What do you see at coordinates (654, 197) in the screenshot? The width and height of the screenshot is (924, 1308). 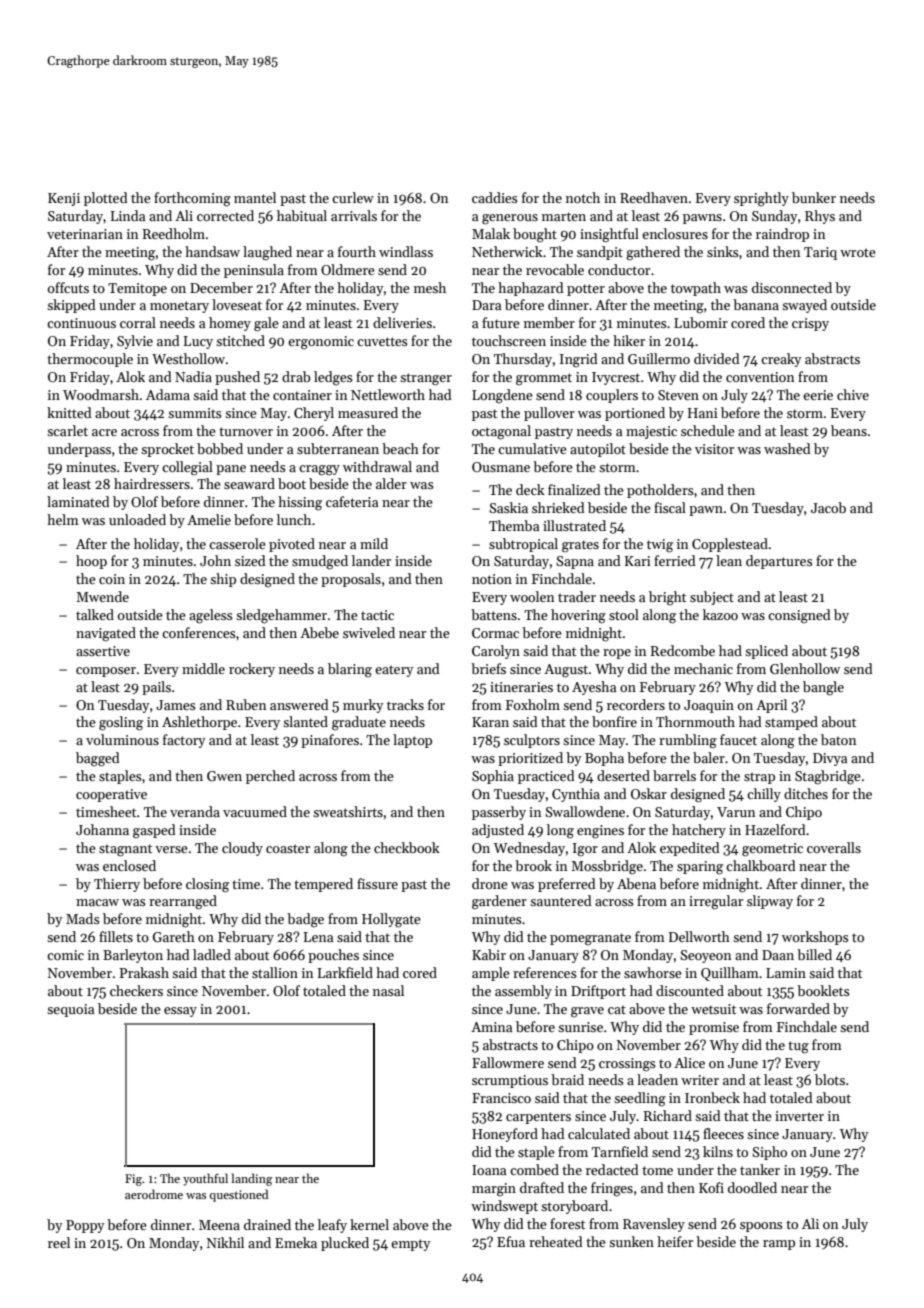 I see `Reedhaven` at bounding box center [654, 197].
